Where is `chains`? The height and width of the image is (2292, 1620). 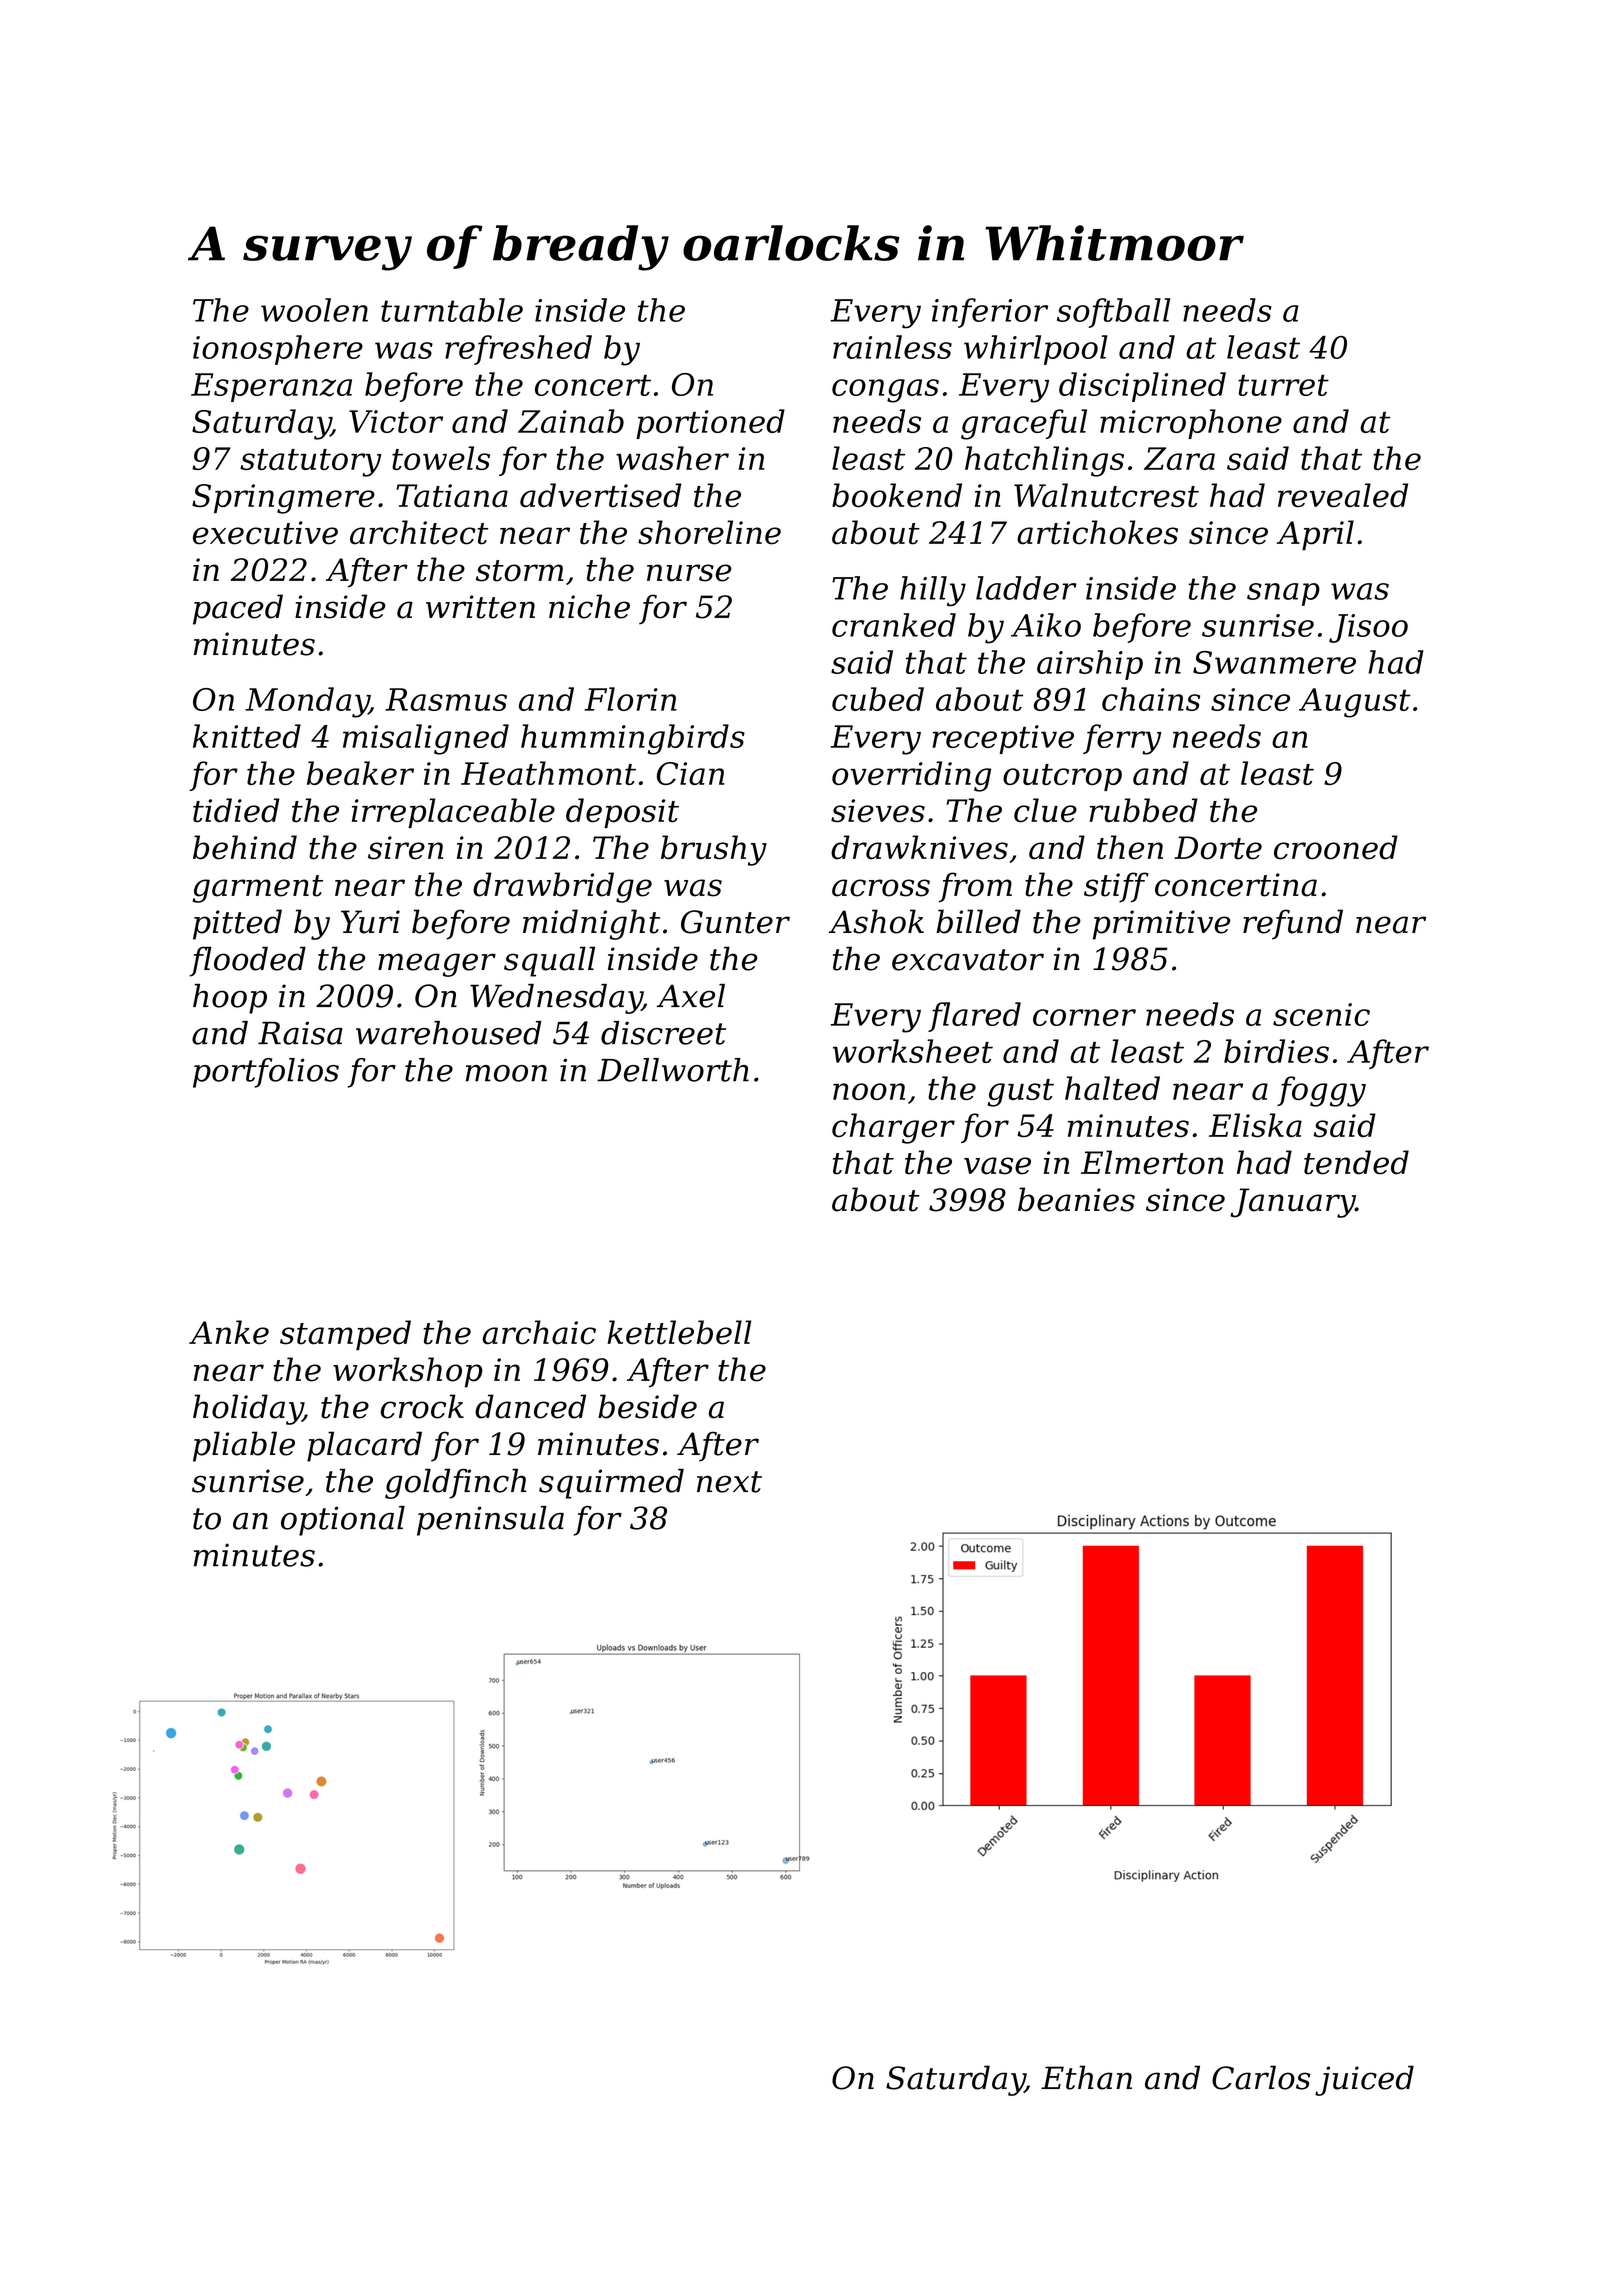 chains is located at coordinates (1151, 699).
